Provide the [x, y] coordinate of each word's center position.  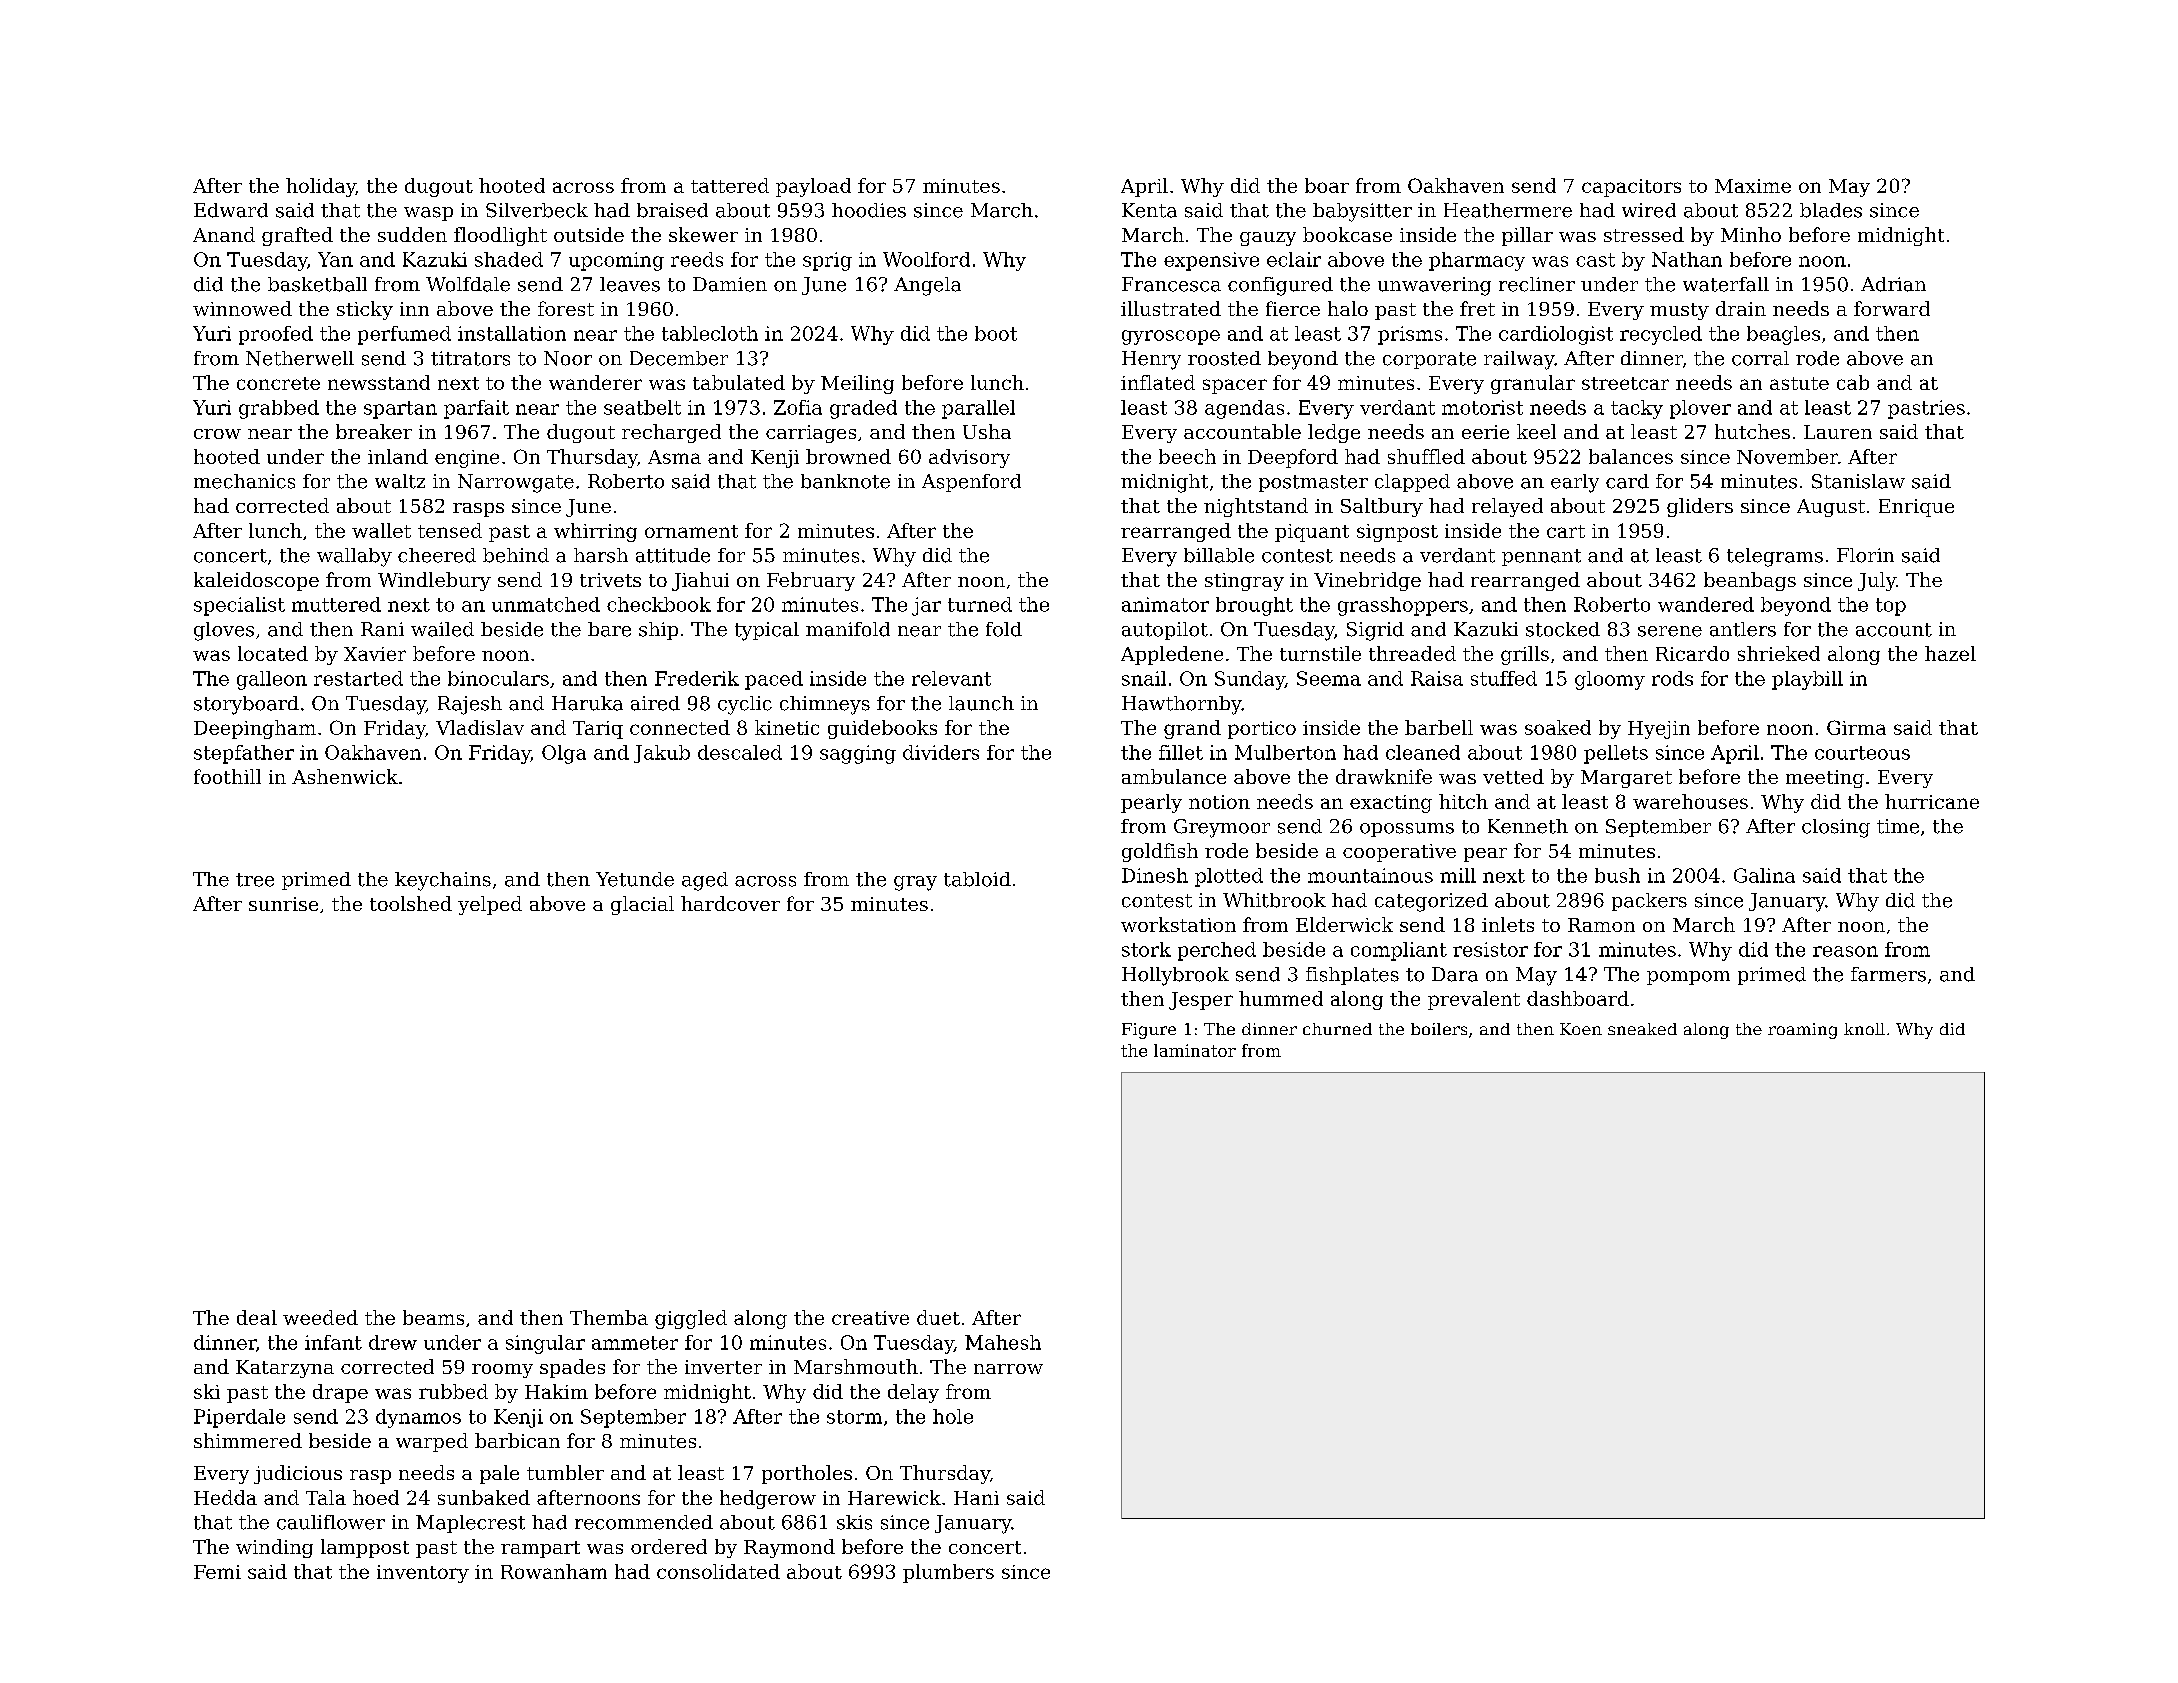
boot [996, 333]
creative [870, 1318]
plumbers [948, 1573]
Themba [609, 1317]
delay [913, 1393]
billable [1219, 555]
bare [609, 629]
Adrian [1893, 284]
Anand [224, 234]
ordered [669, 1546]
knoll [1864, 1029]
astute [1799, 383]
